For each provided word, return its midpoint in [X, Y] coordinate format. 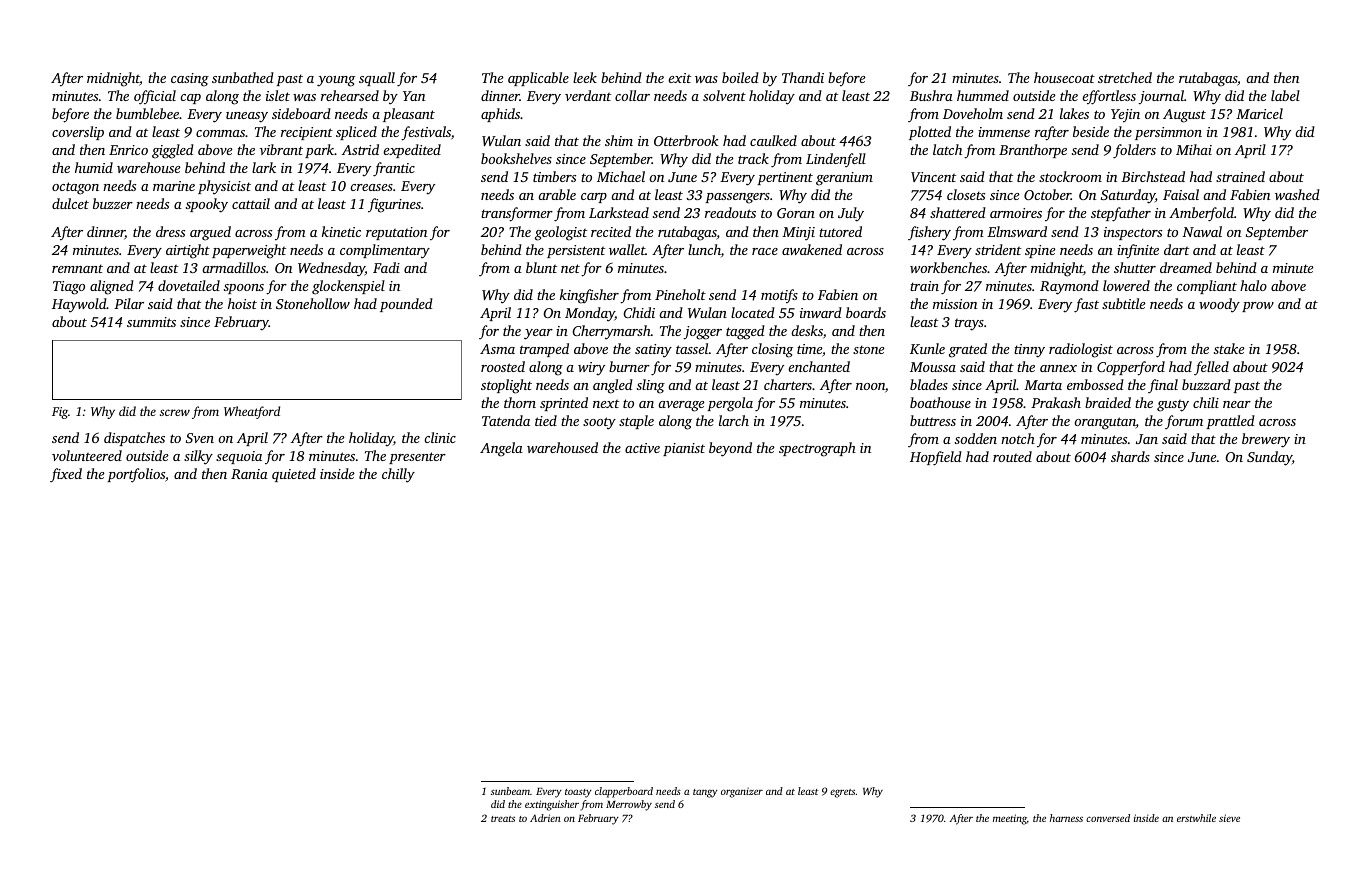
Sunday [1269, 458]
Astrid [360, 149]
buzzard [1206, 384]
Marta [1043, 385]
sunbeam [510, 791]
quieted [294, 475]
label [1285, 95]
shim [619, 140]
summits [151, 322]
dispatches [134, 439]
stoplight [506, 386]
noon [870, 386]
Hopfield [936, 458]
